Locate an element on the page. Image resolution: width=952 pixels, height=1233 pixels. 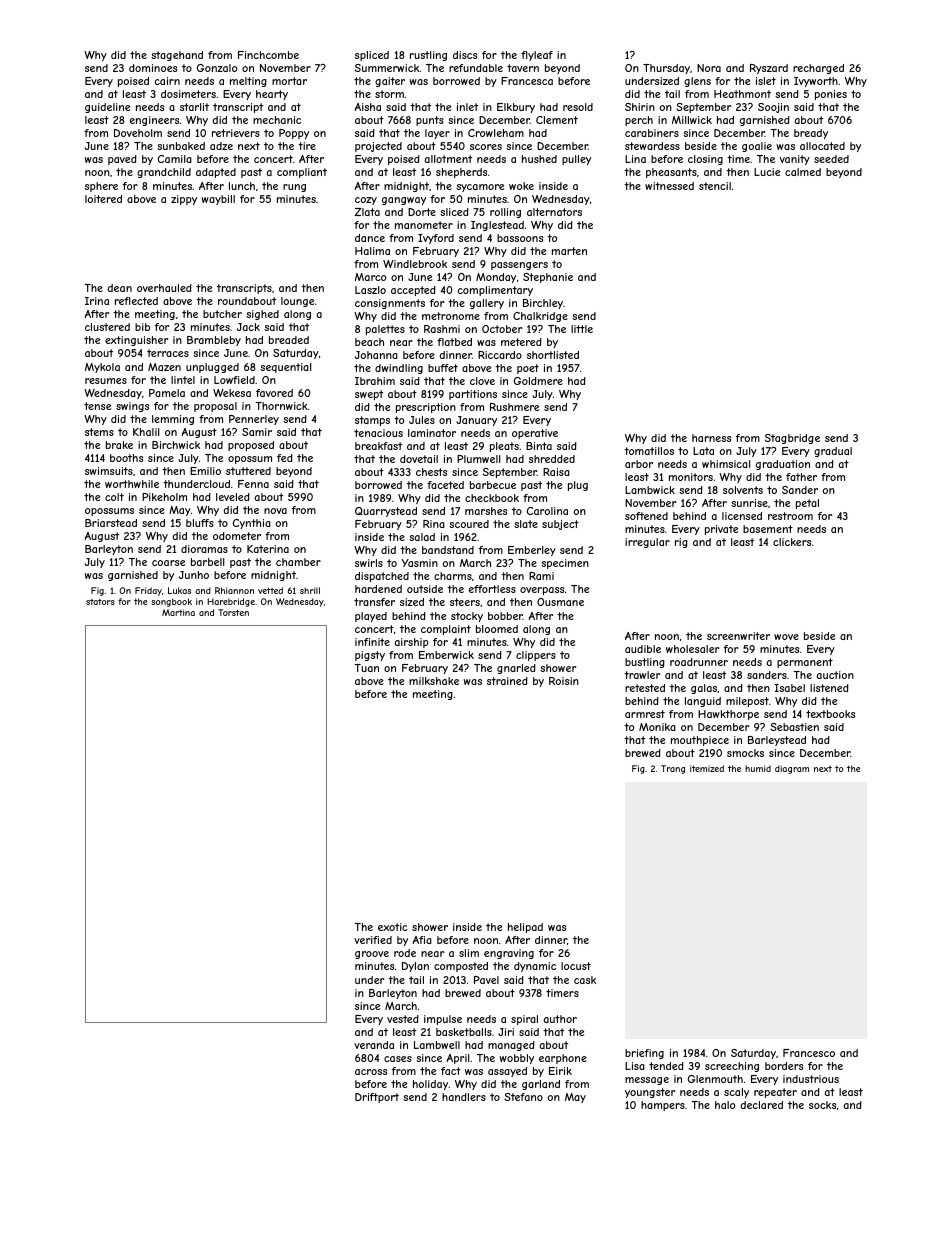
cask is located at coordinates (585, 980).
